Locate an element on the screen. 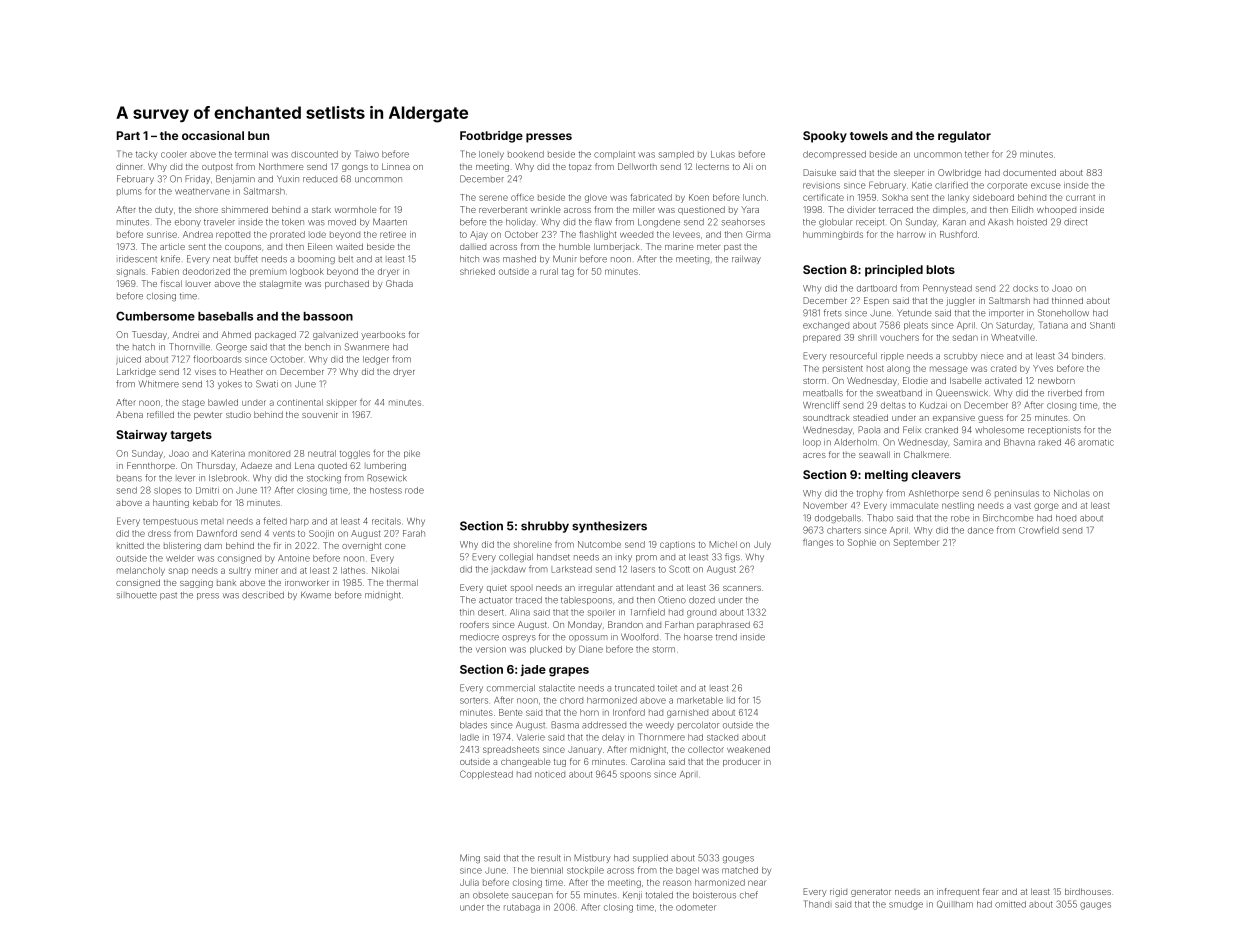  obsolete is located at coordinates (491, 895).
